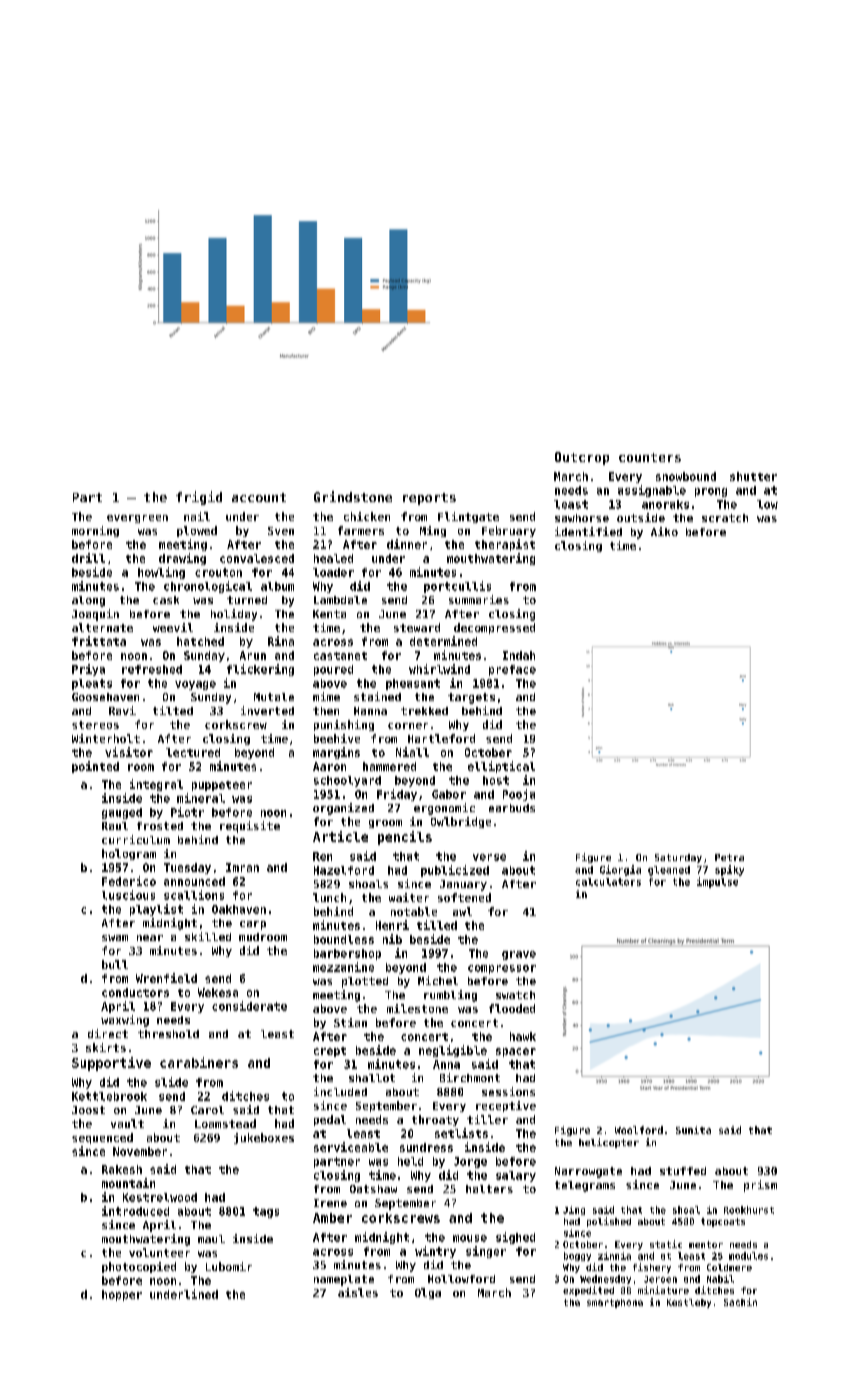 The image size is (849, 1400). Describe the element at coordinates (199, 498) in the document. I see `frigid` at that location.
